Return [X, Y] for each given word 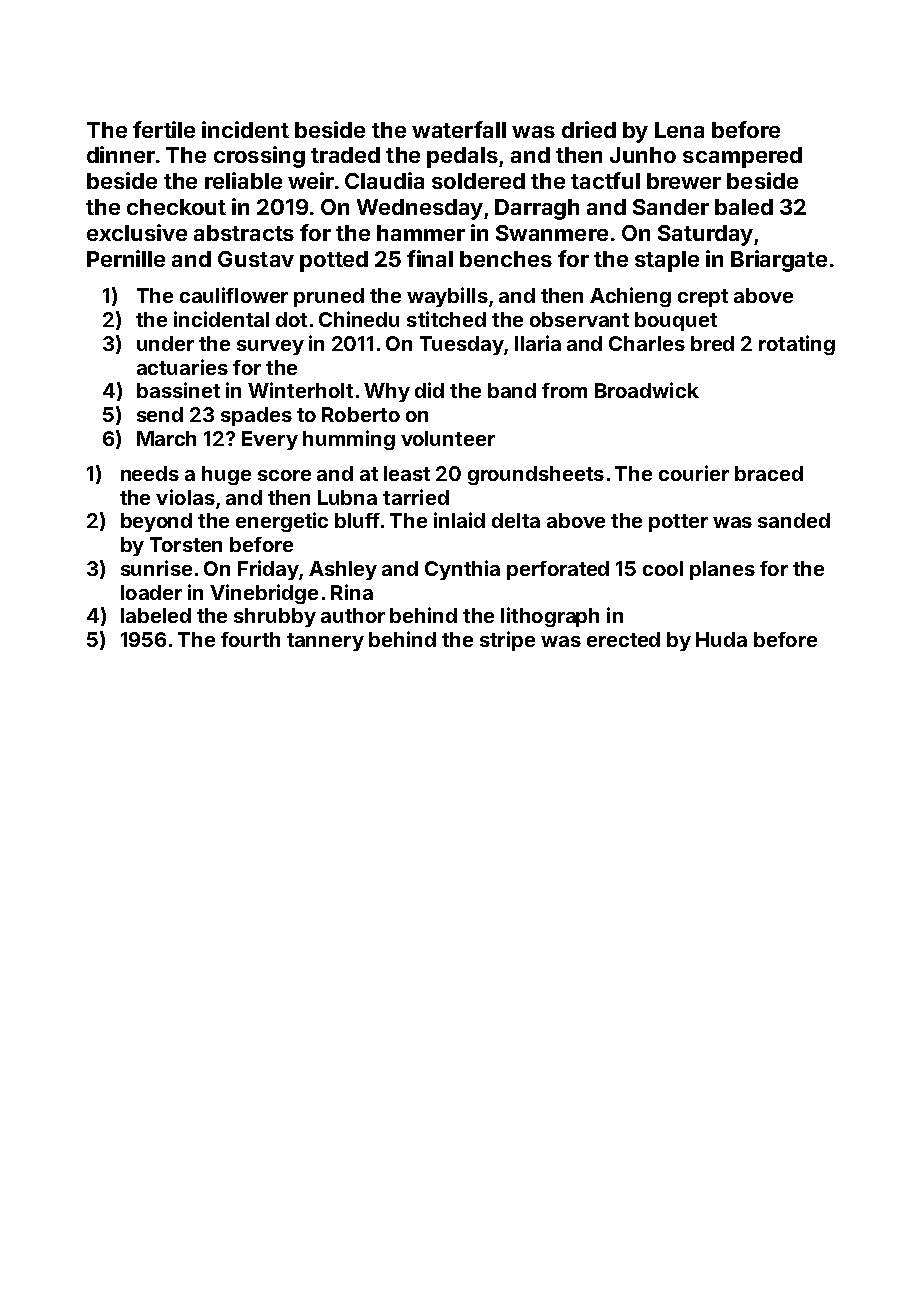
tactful [605, 180]
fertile [164, 129]
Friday [268, 570]
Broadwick [647, 390]
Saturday [705, 235]
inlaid [459, 520]
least [407, 473]
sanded [794, 520]
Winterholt [300, 390]
